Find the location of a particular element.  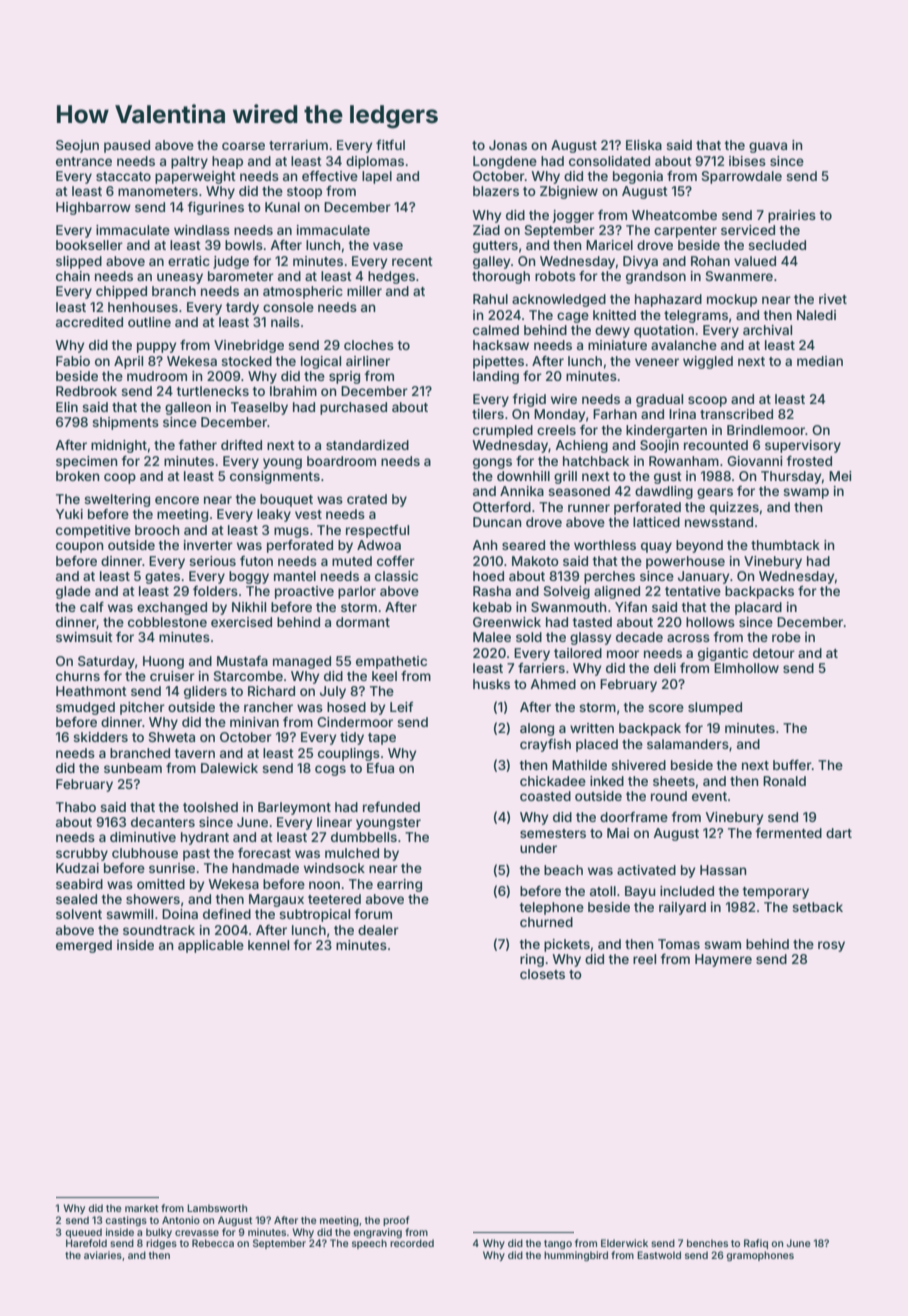

Ronald is located at coordinates (784, 781).
